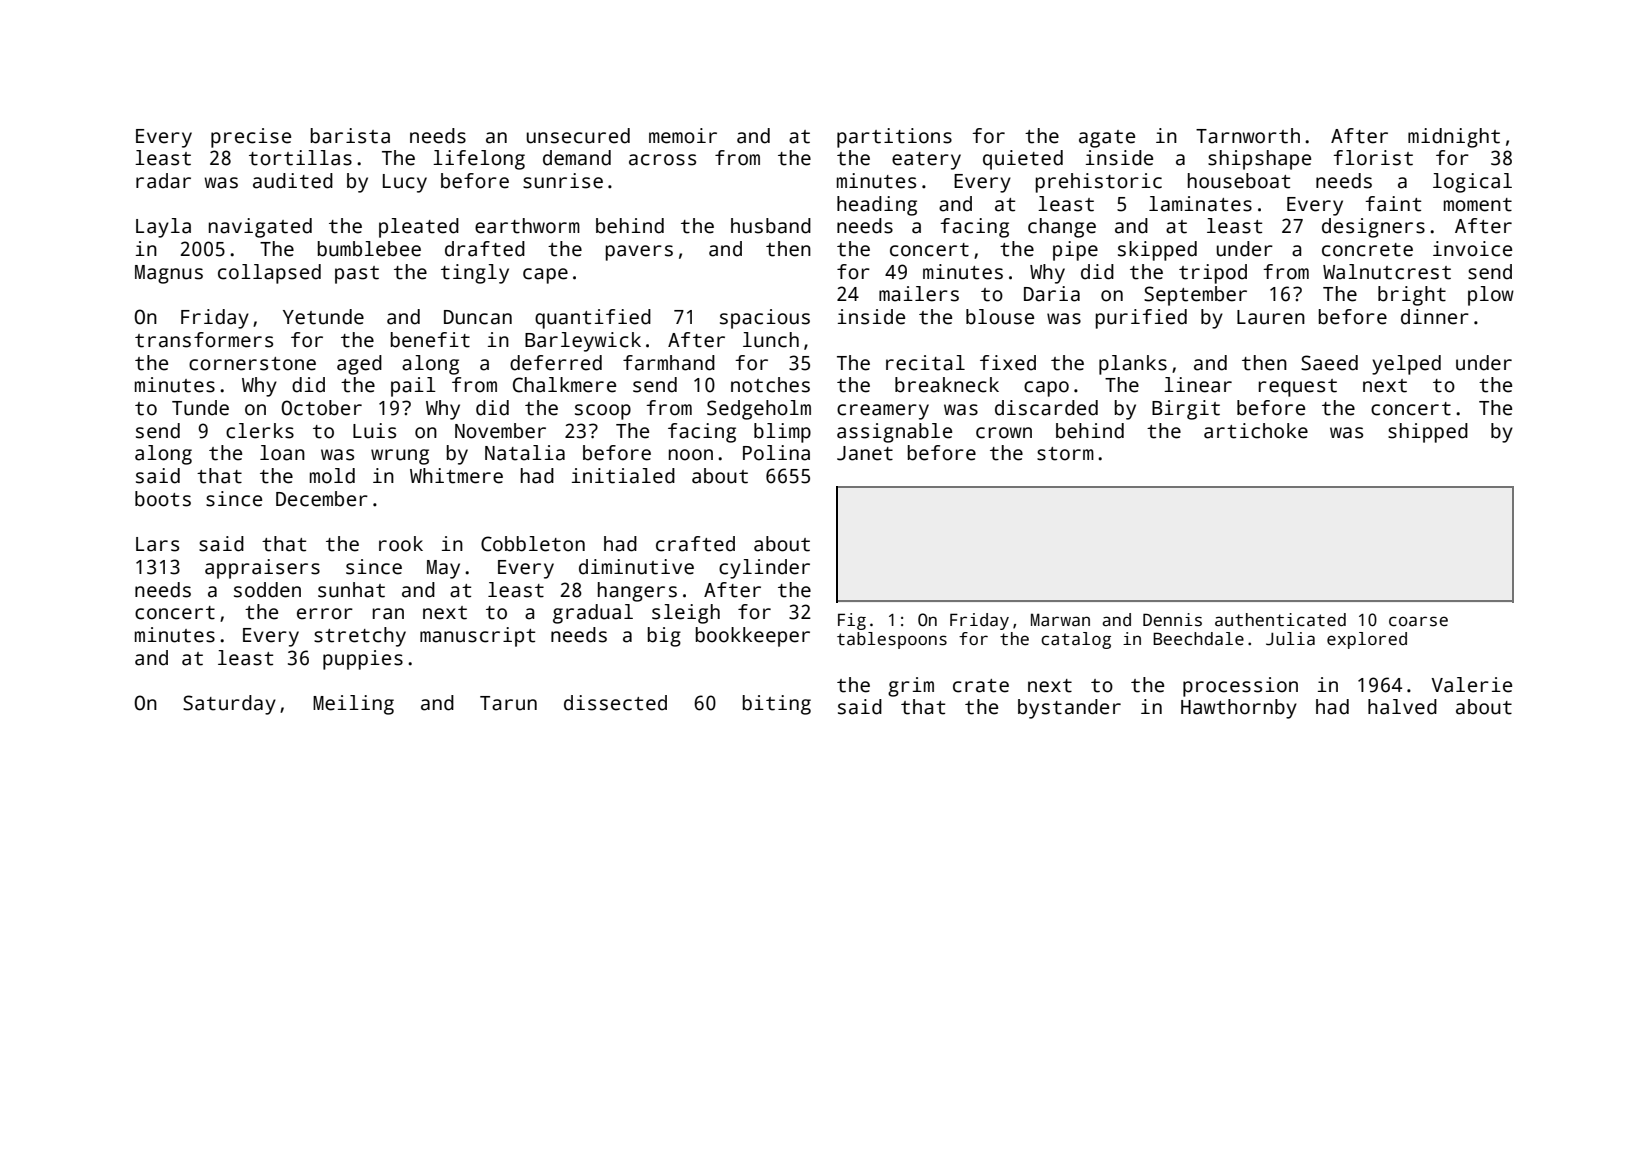 This screenshot has width=1648, height=1165. What do you see at coordinates (1454, 138) in the screenshot?
I see `midnight` at bounding box center [1454, 138].
